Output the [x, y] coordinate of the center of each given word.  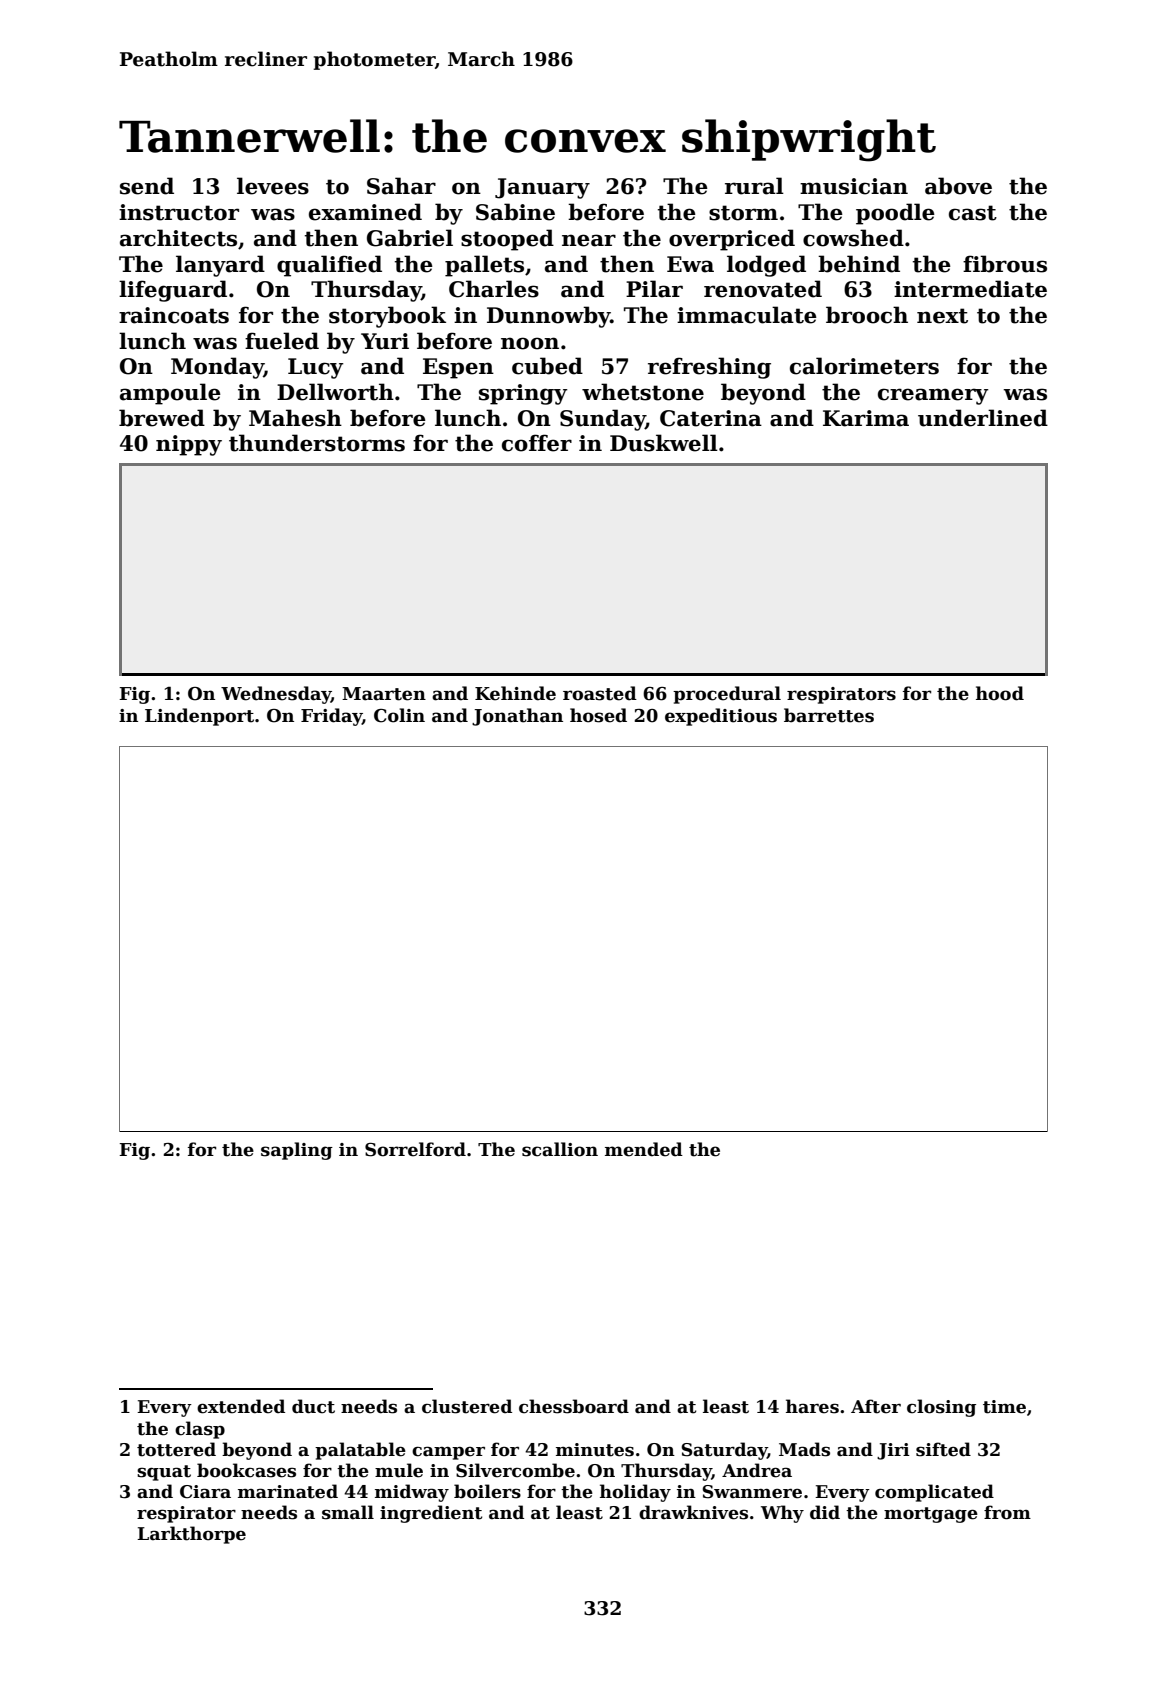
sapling [297, 1151]
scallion [560, 1149]
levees [273, 186]
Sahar [401, 186]
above [958, 186]
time [1004, 1407]
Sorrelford [415, 1149]
